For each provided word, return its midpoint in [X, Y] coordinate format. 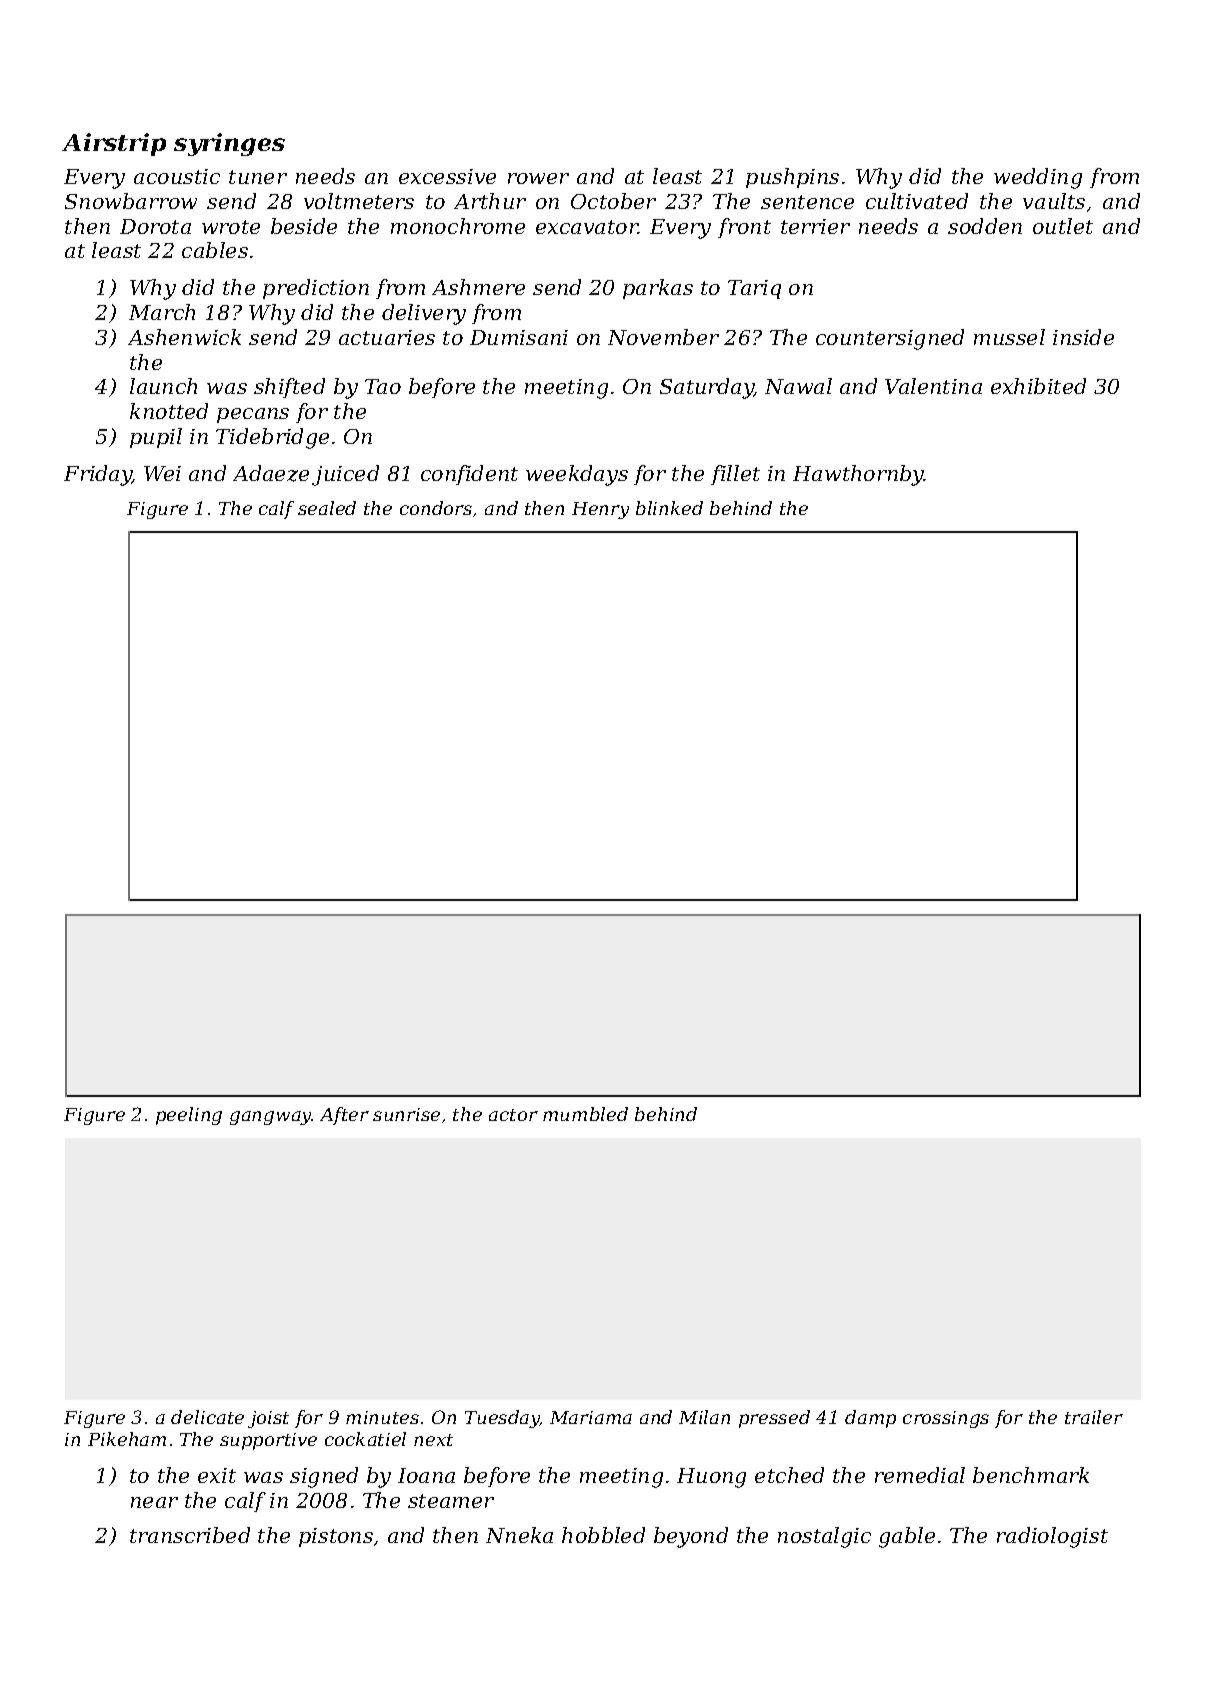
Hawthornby [858, 475]
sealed [327, 508]
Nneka [519, 1535]
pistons [336, 1537]
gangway [271, 1118]
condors [436, 508]
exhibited [1038, 386]
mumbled [585, 1114]
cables [215, 250]
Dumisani [519, 337]
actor [513, 1115]
